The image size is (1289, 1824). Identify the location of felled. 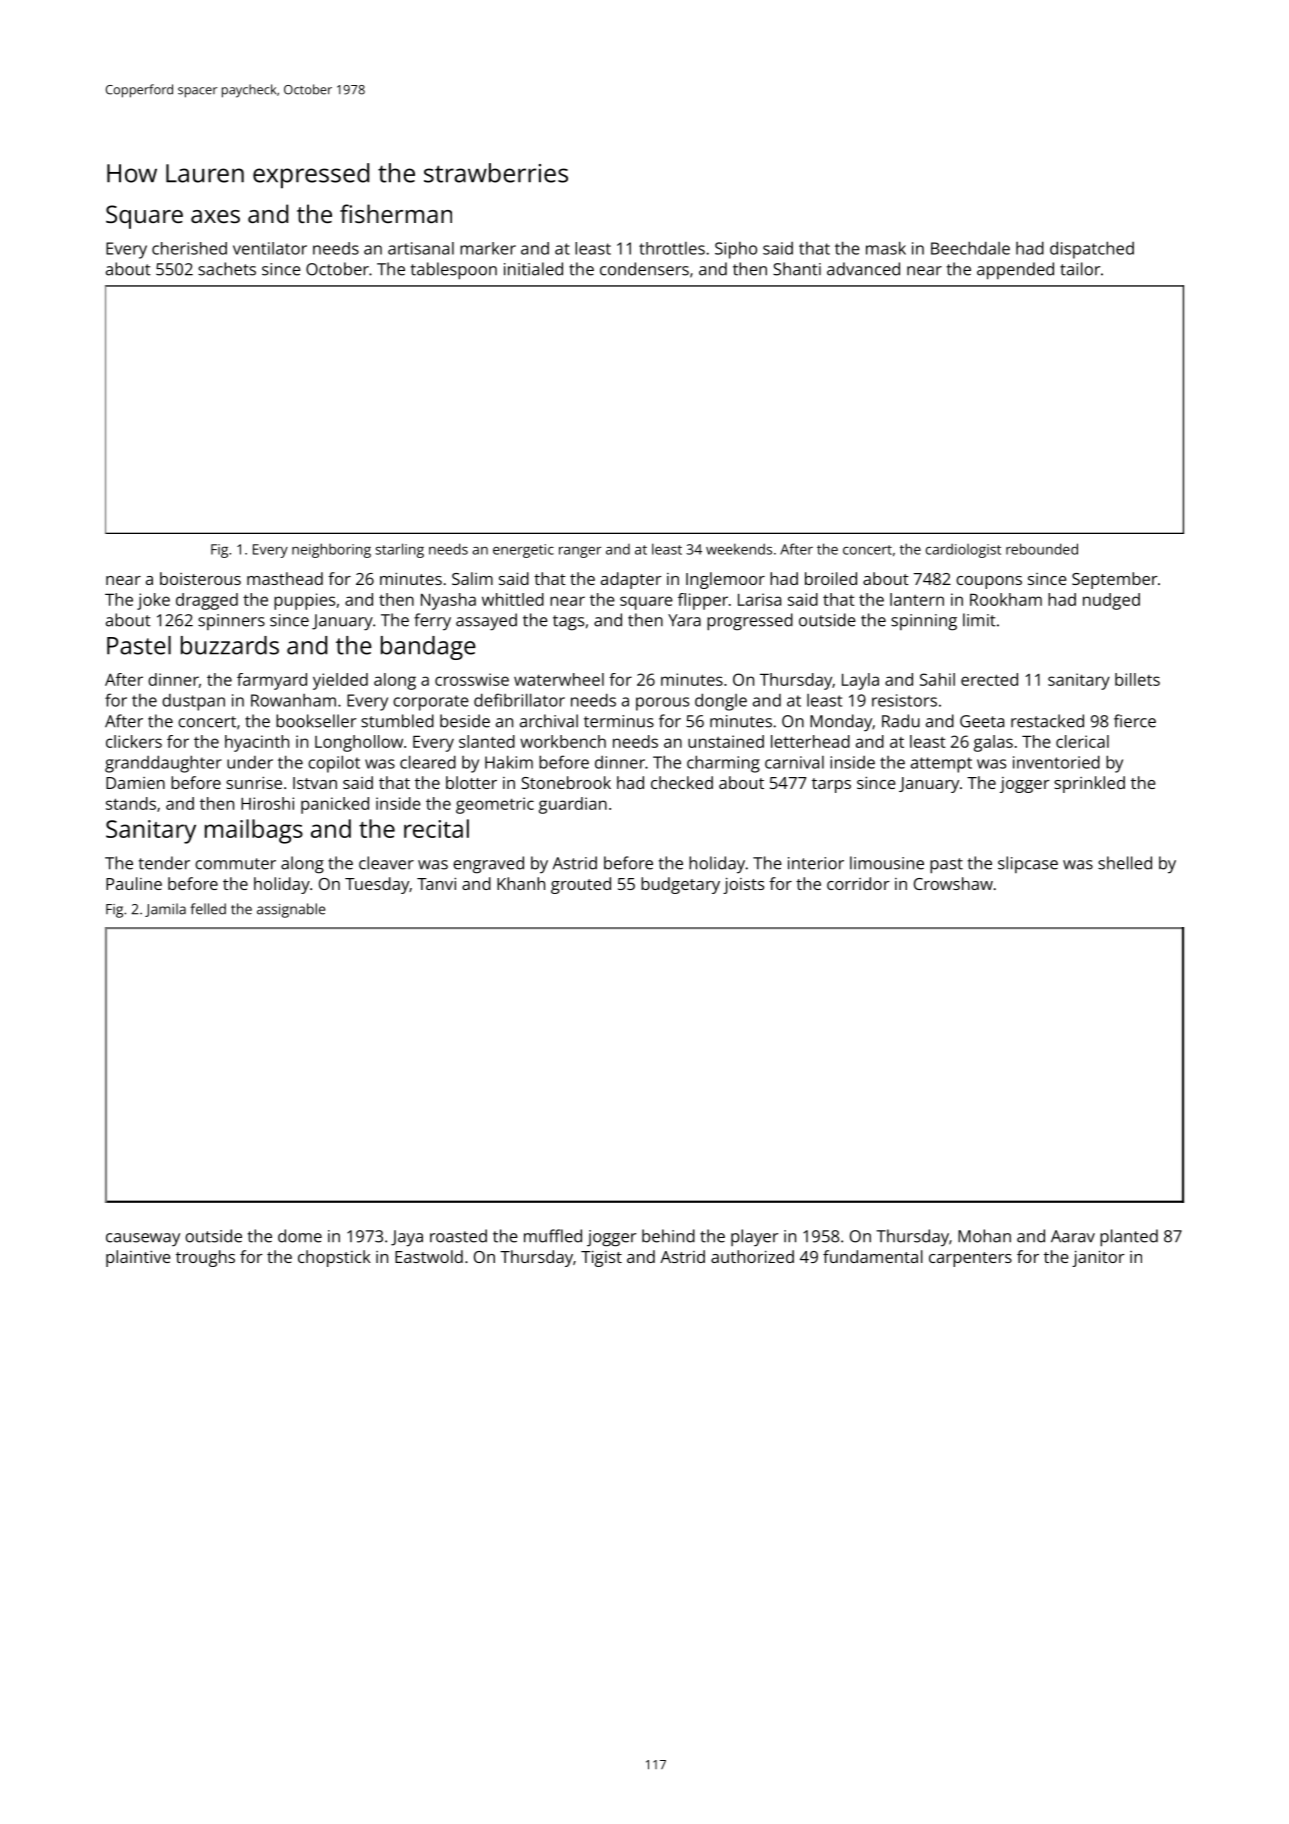
(208, 909).
